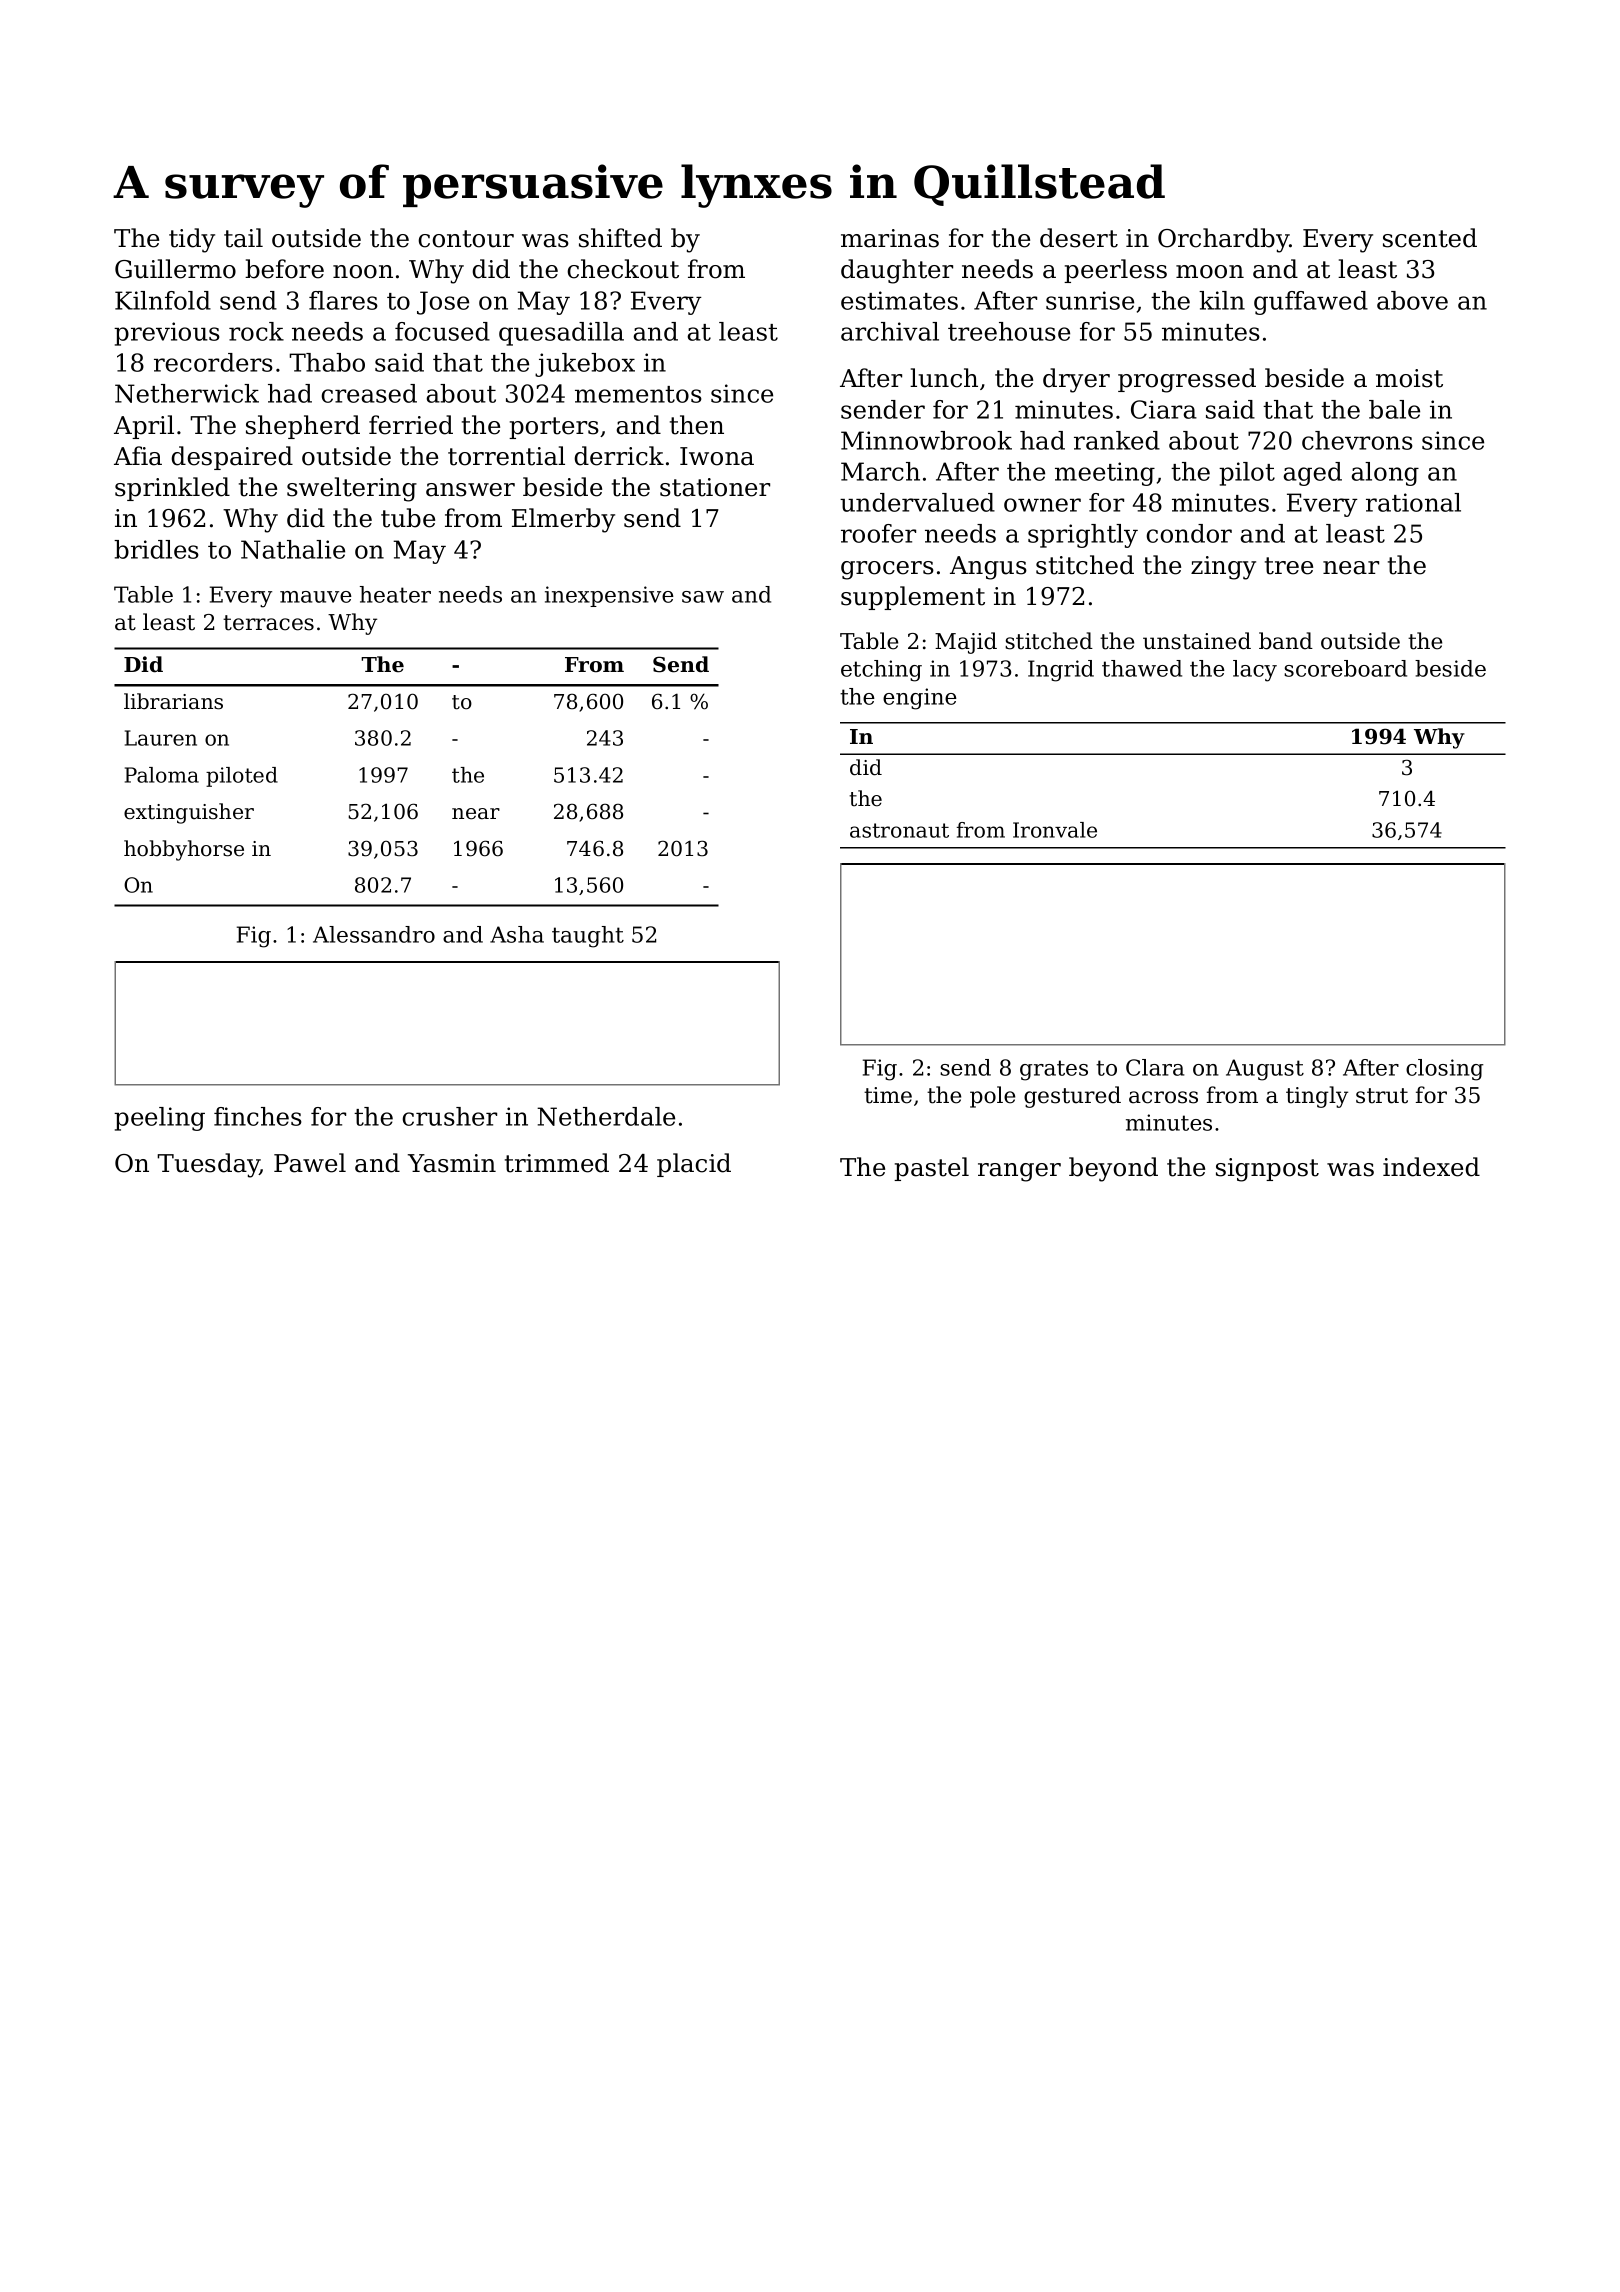  I want to click on Ironvale, so click(1055, 830).
